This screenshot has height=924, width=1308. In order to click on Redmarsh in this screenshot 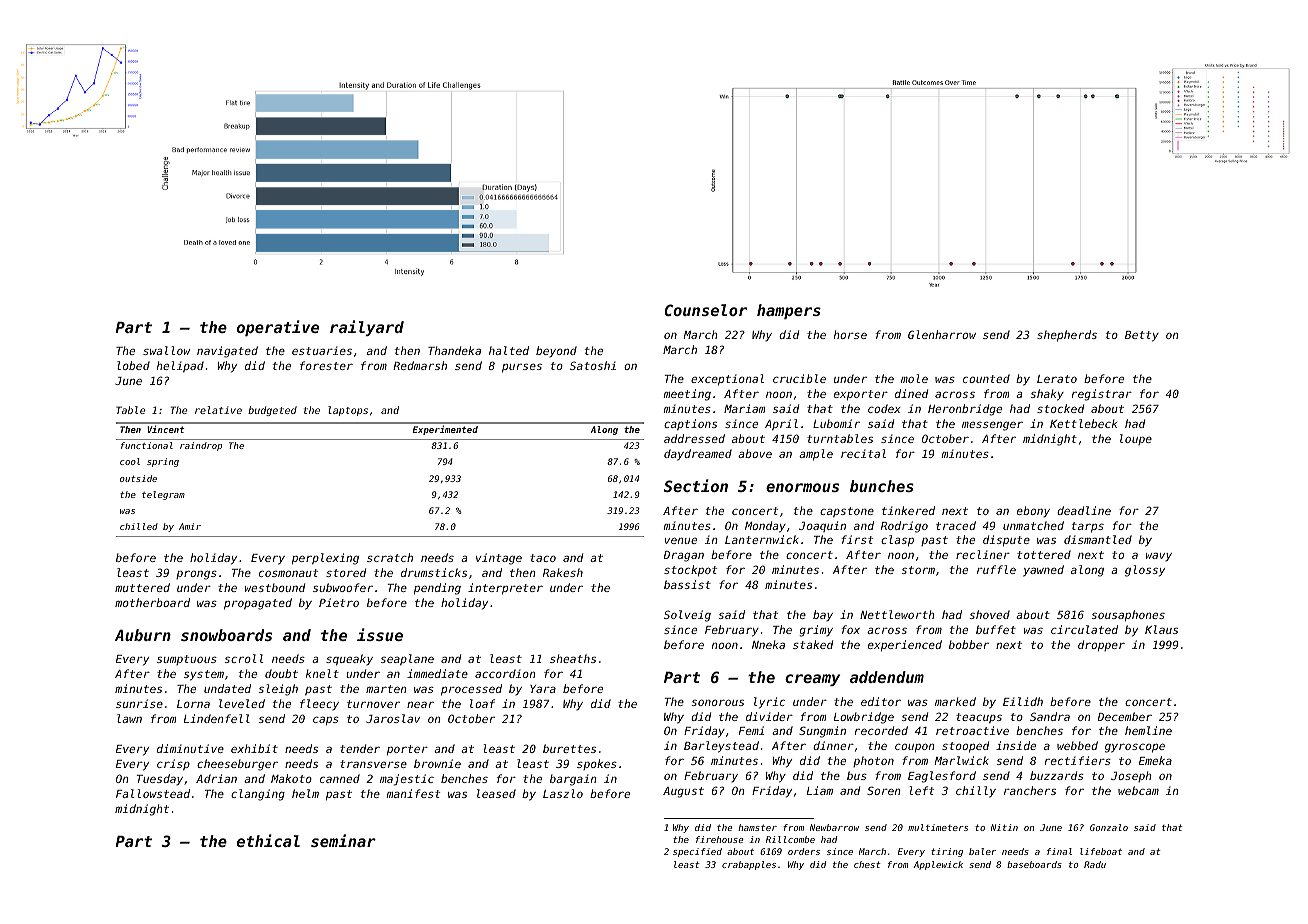, I will do `click(420, 365)`.
